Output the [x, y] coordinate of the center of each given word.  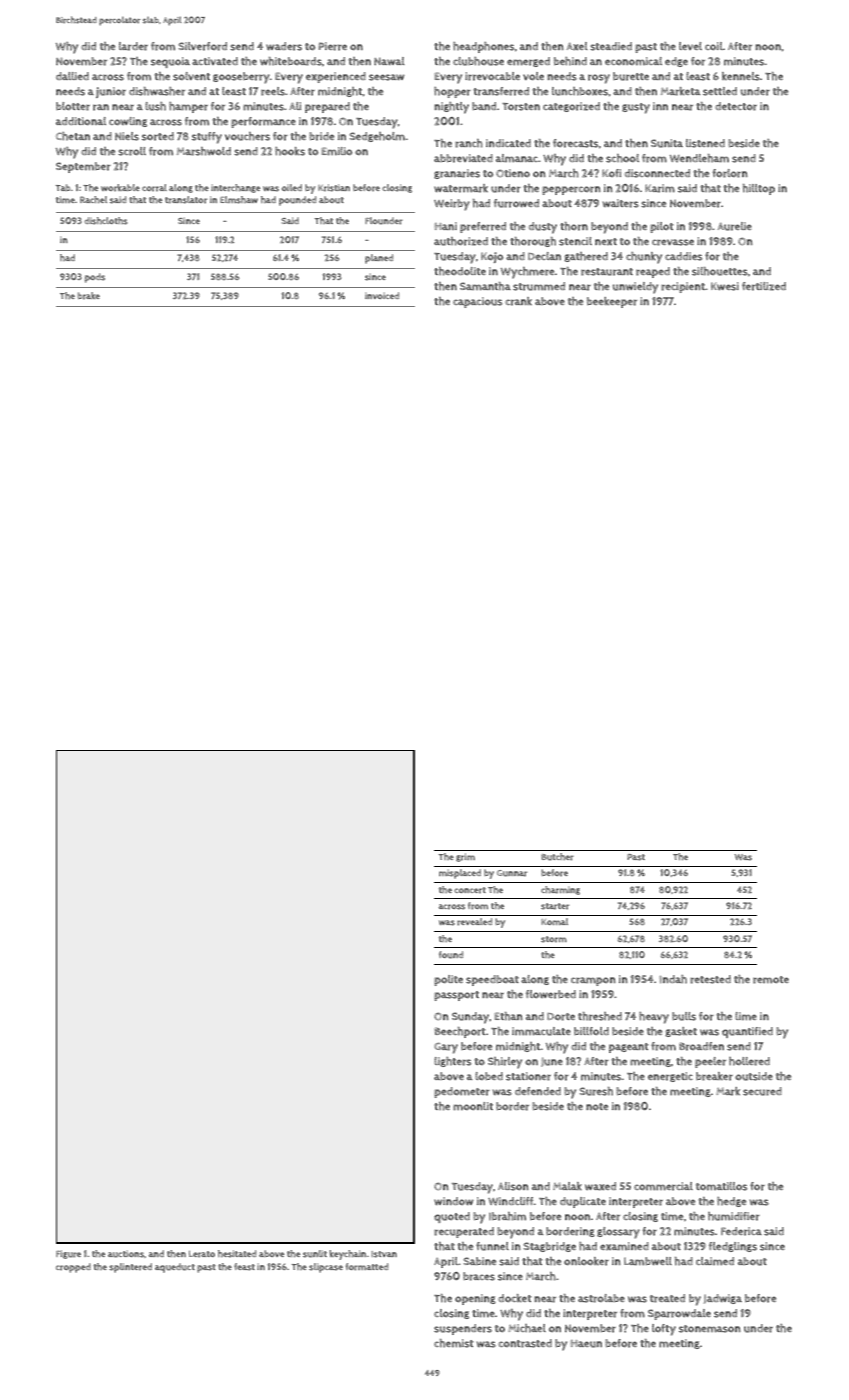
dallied [72, 76]
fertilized [764, 286]
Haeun [586, 1344]
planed [379, 259]
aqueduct [175, 1268]
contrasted [525, 1343]
